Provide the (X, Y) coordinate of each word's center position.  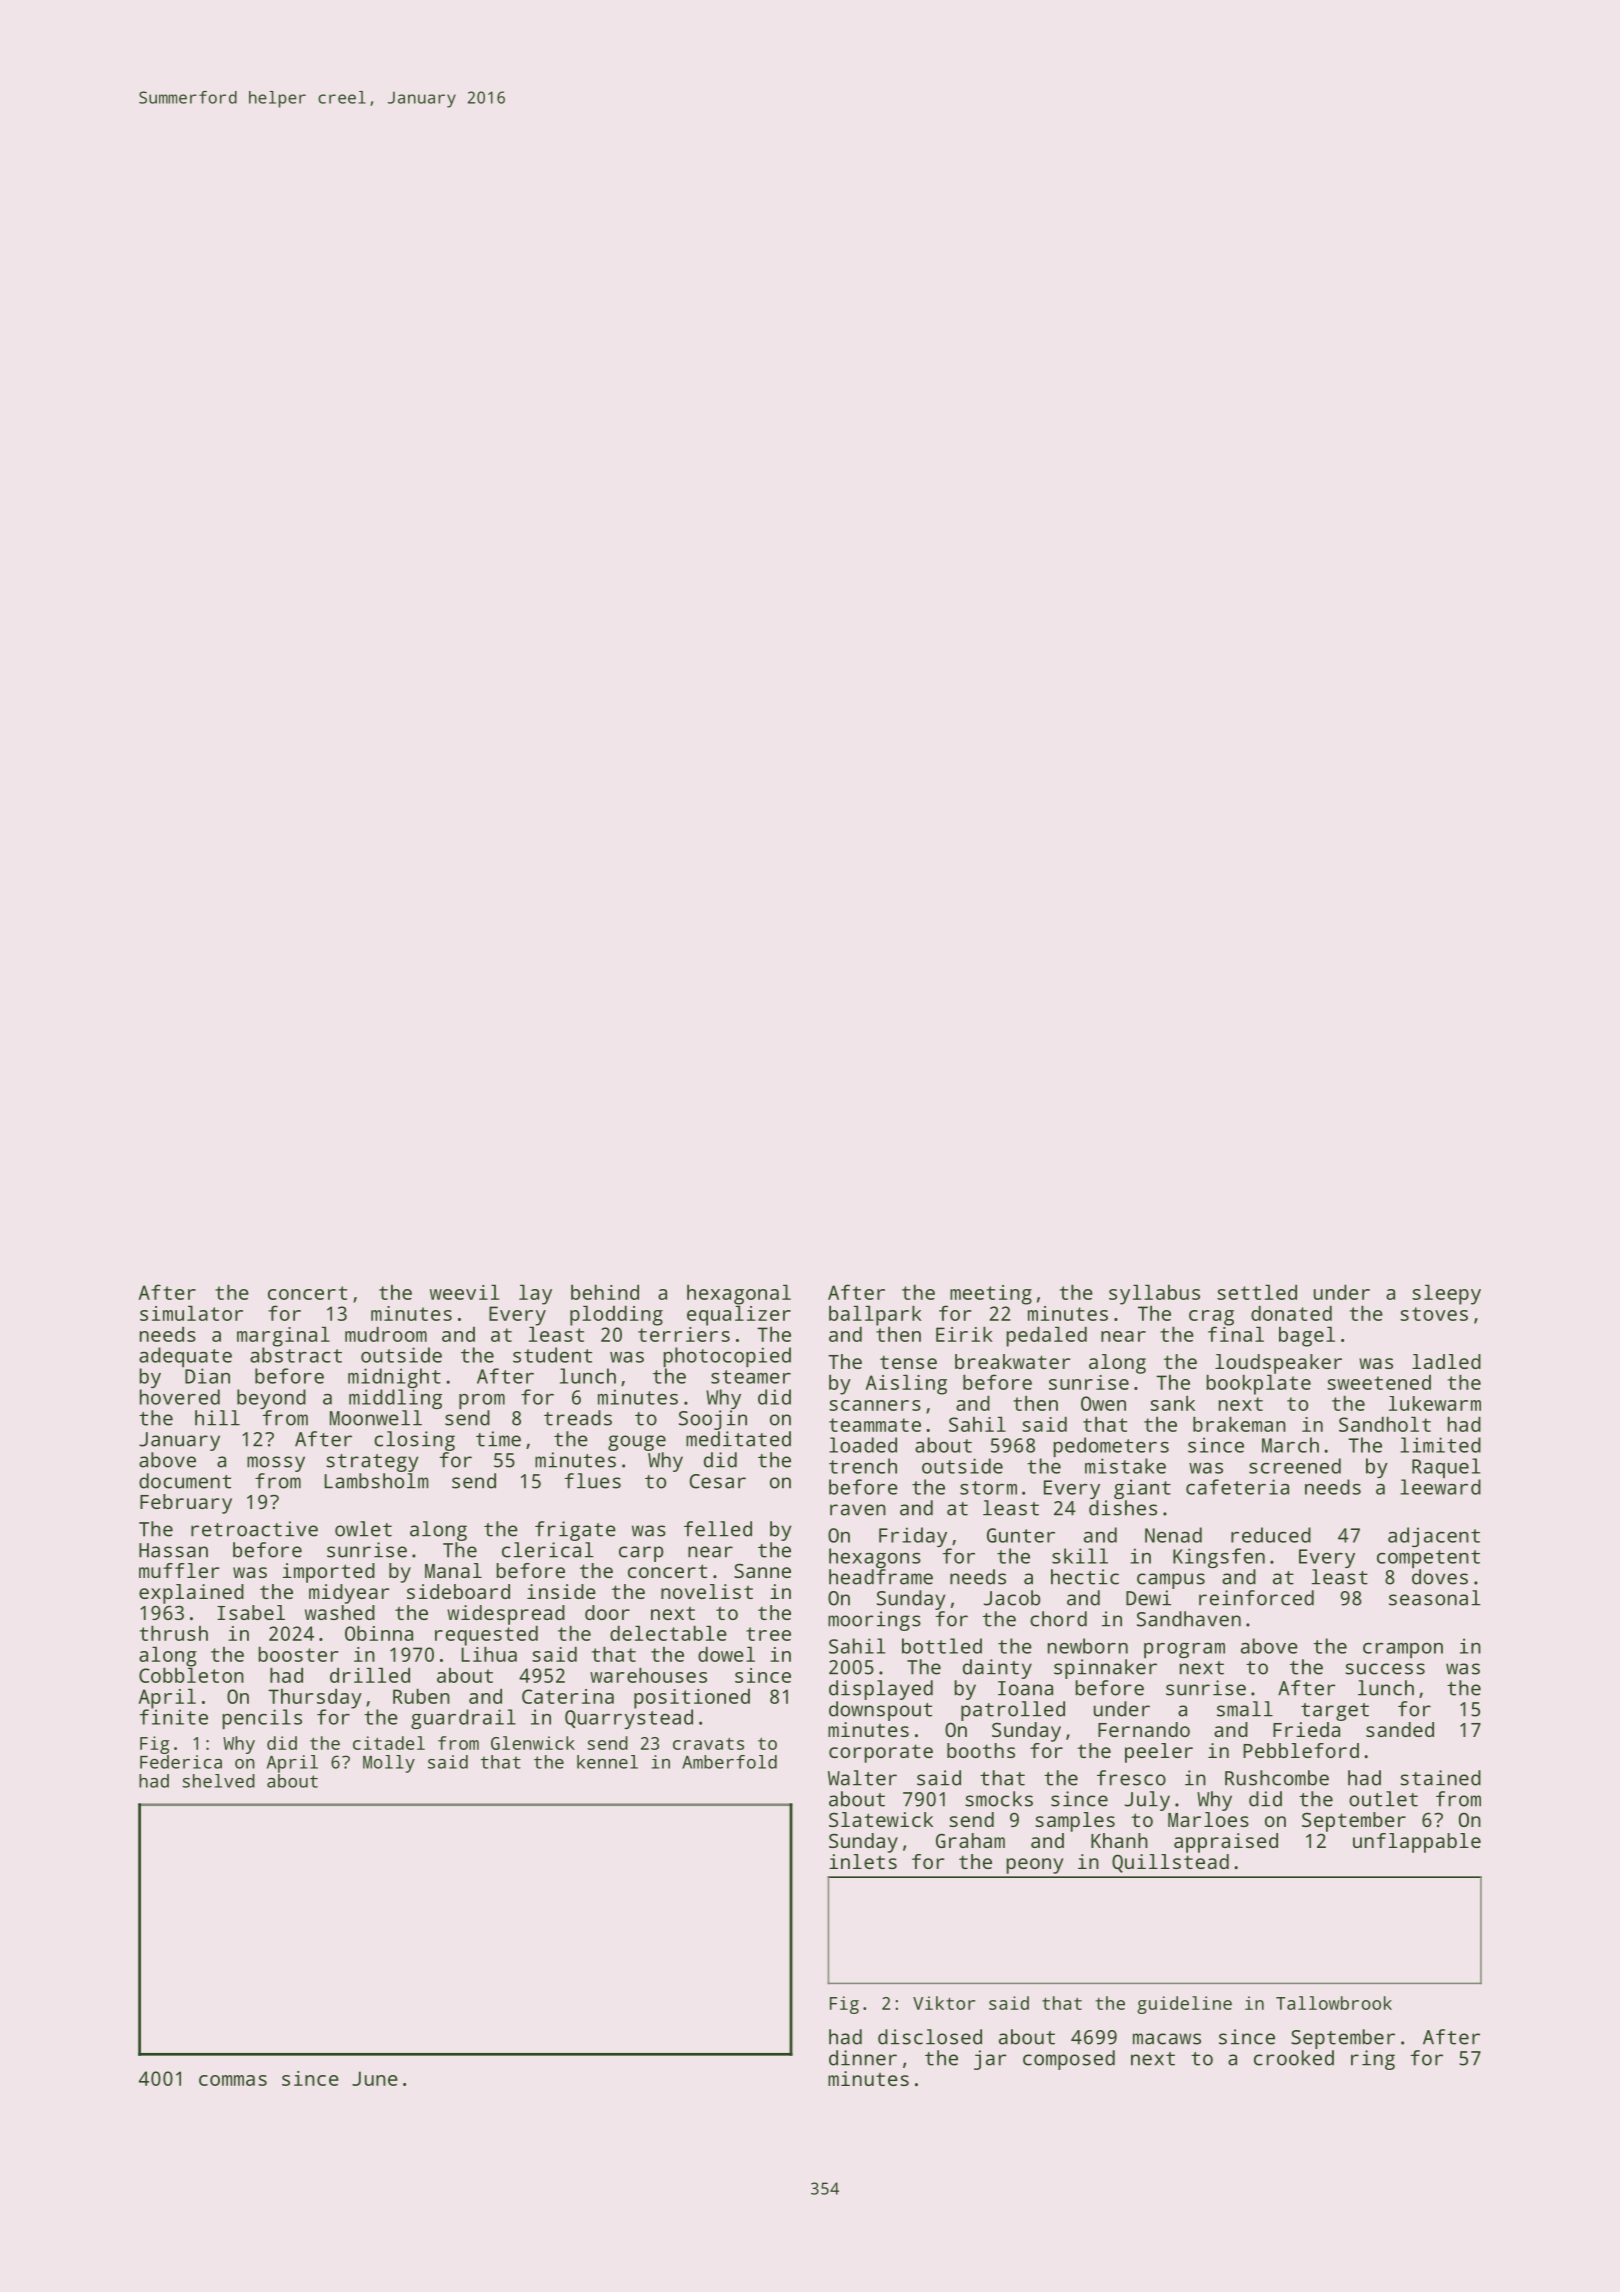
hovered (180, 1397)
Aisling (906, 1384)
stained (1440, 1778)
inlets (863, 1861)
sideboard (458, 1591)
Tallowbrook (1334, 2003)
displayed (881, 1690)
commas (233, 2080)
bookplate (1259, 1384)
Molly (389, 1764)
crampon (1403, 1650)
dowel (726, 1654)
